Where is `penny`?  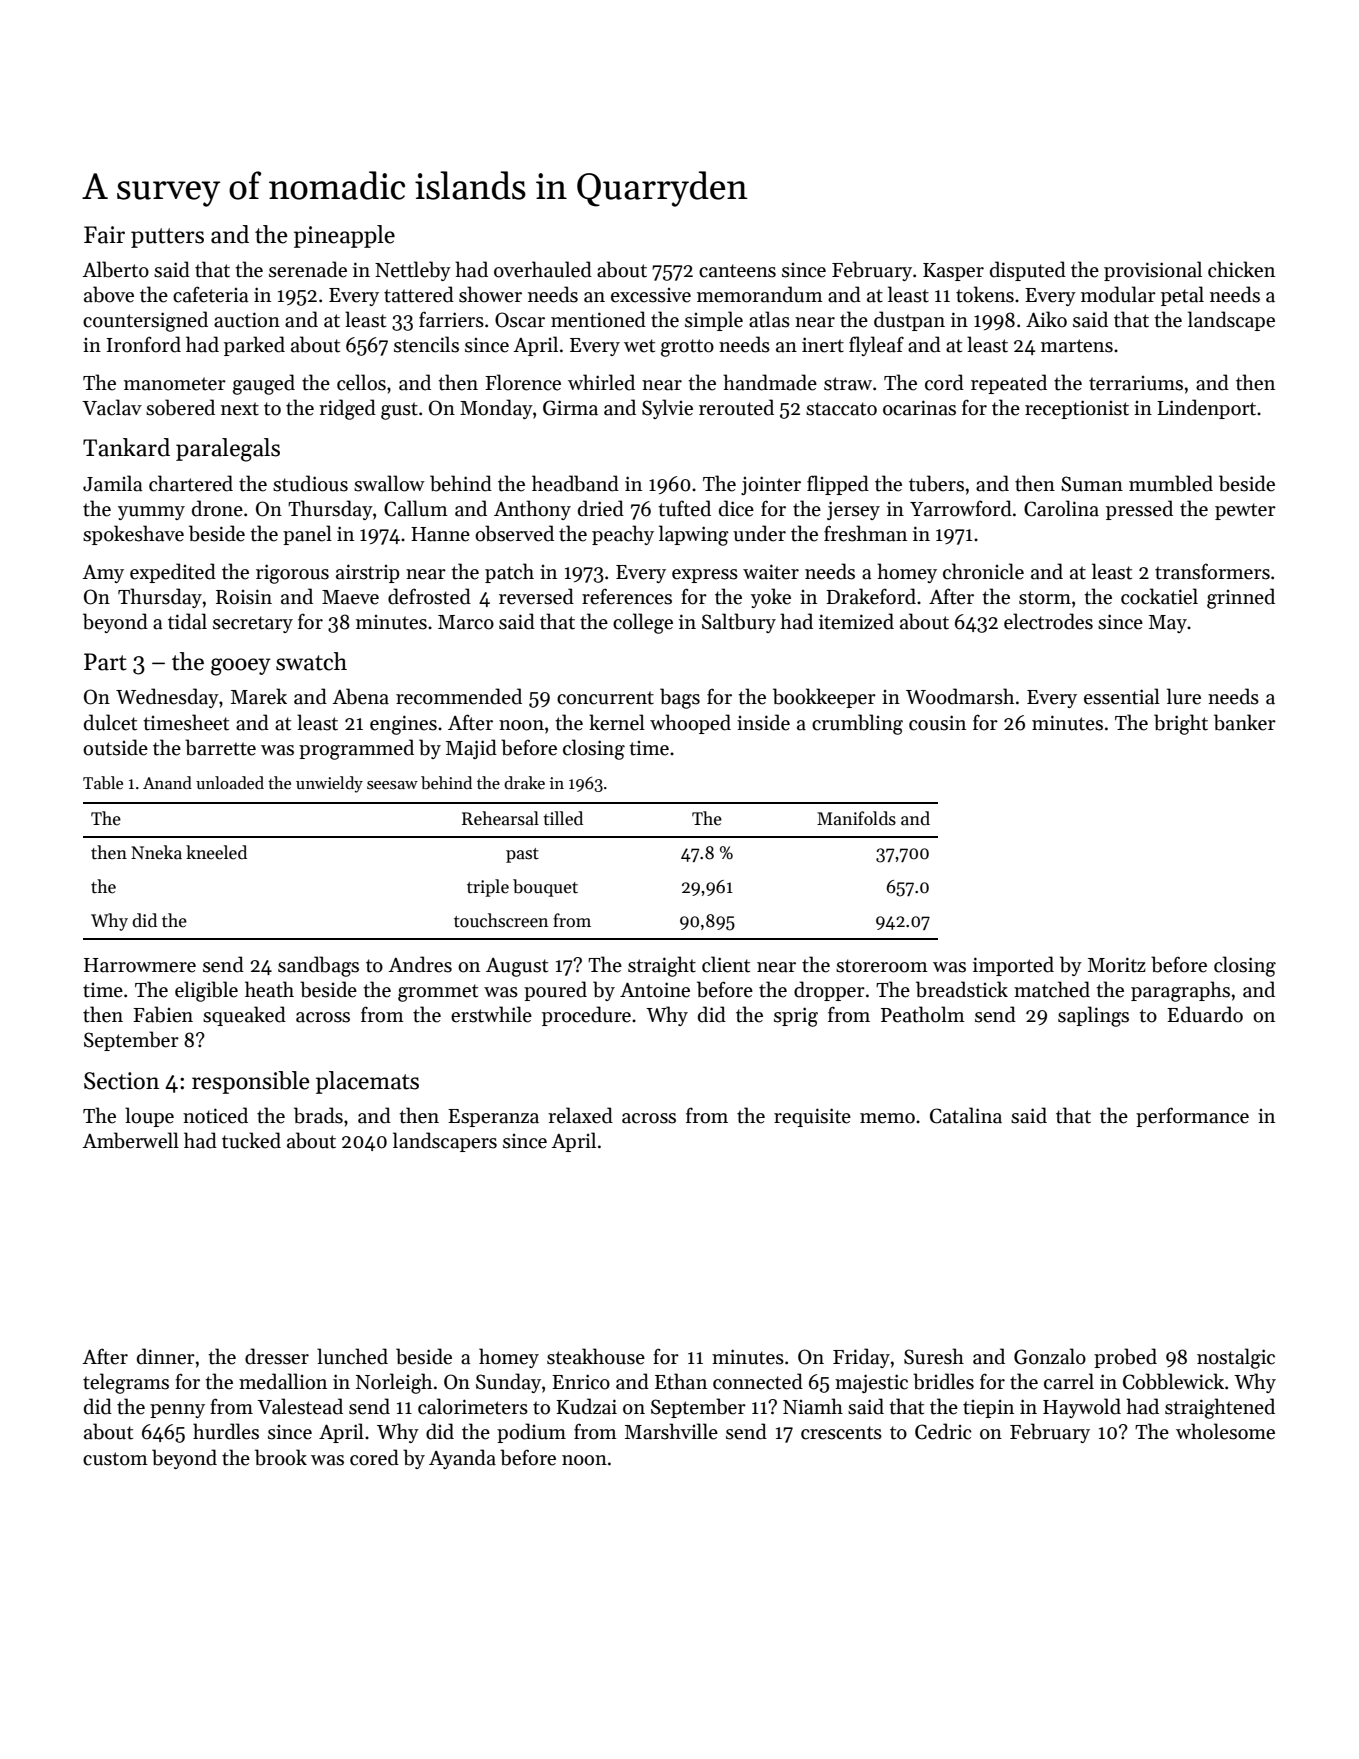 penny is located at coordinates (177, 1411).
